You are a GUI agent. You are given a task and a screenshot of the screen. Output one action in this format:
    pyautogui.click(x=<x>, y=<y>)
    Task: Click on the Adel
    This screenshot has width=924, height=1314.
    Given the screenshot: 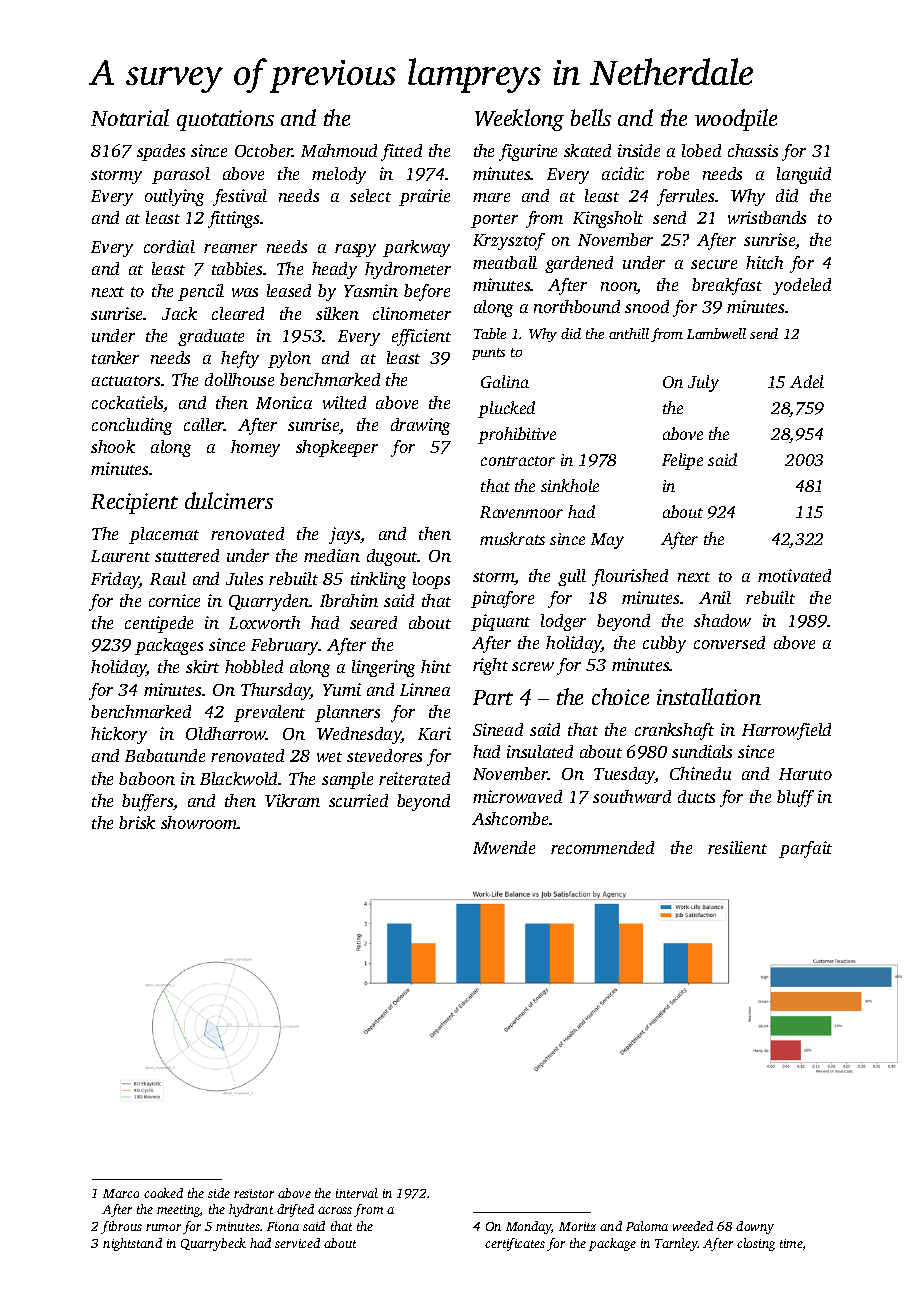 What is the action you would take?
    pyautogui.click(x=807, y=381)
